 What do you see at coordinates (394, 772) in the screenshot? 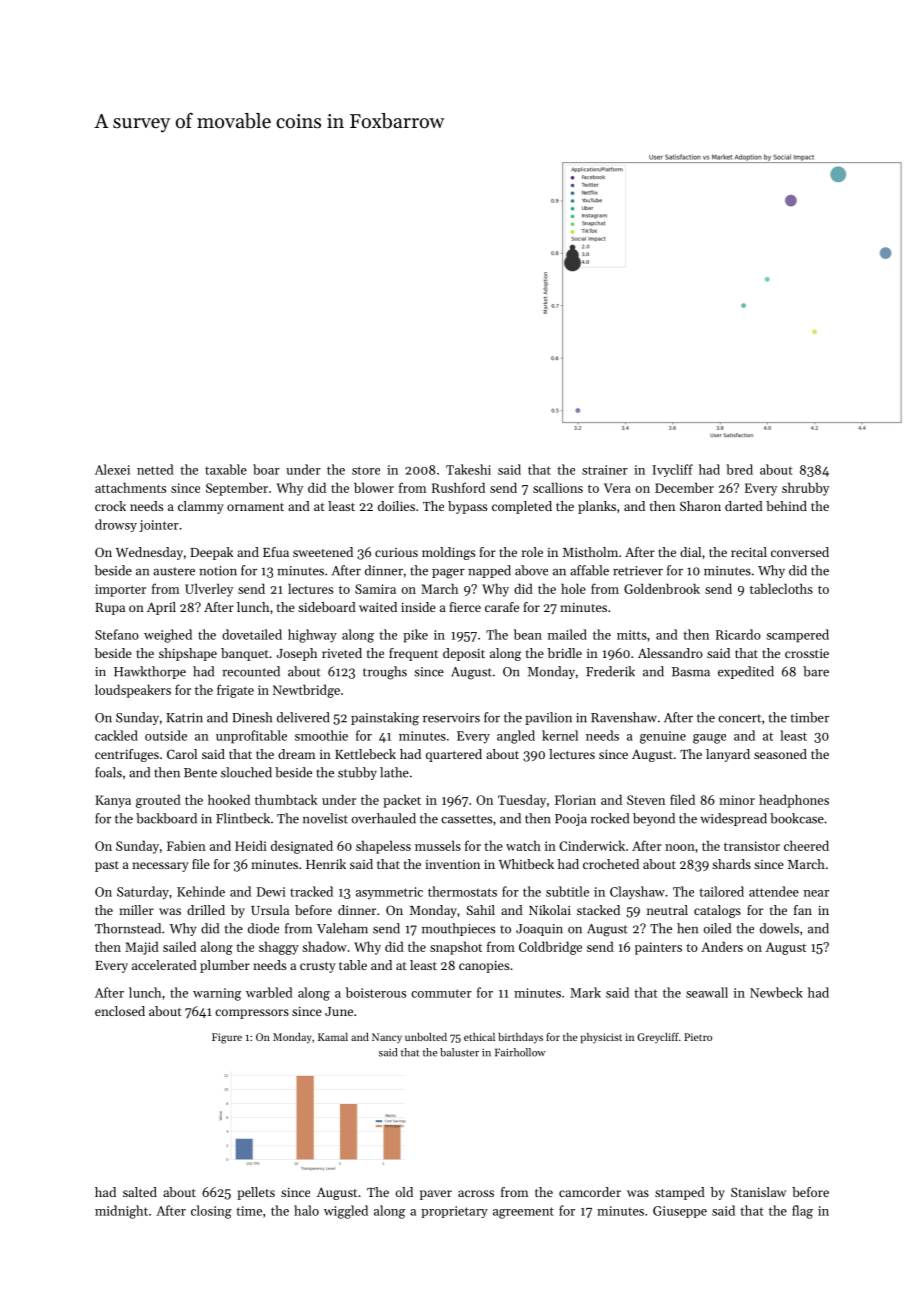
I see `lathe` at bounding box center [394, 772].
